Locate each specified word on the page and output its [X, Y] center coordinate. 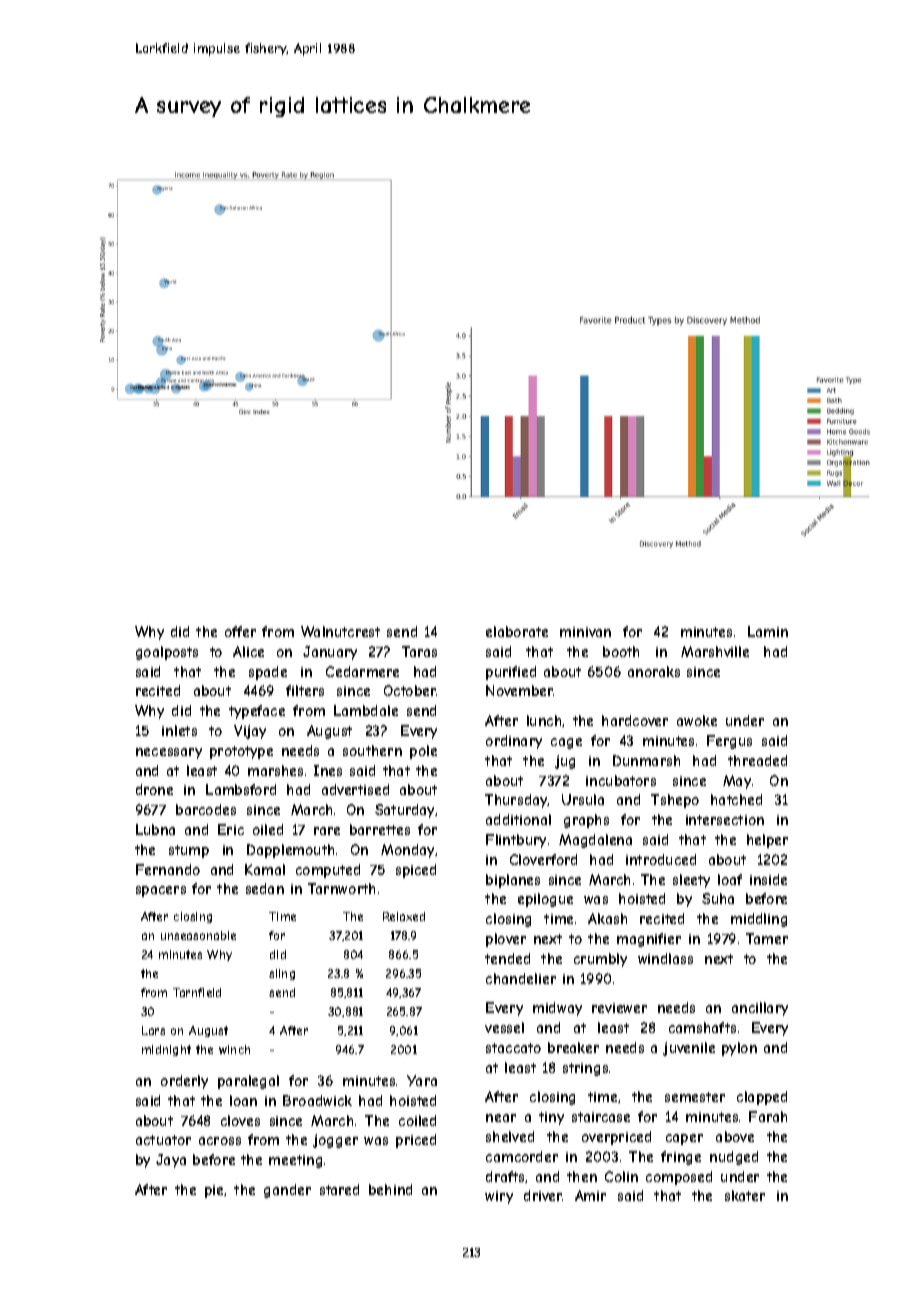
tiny [551, 1118]
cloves [240, 1120]
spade [268, 673]
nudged [734, 1158]
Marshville [715, 651]
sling [282, 974]
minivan [585, 632]
